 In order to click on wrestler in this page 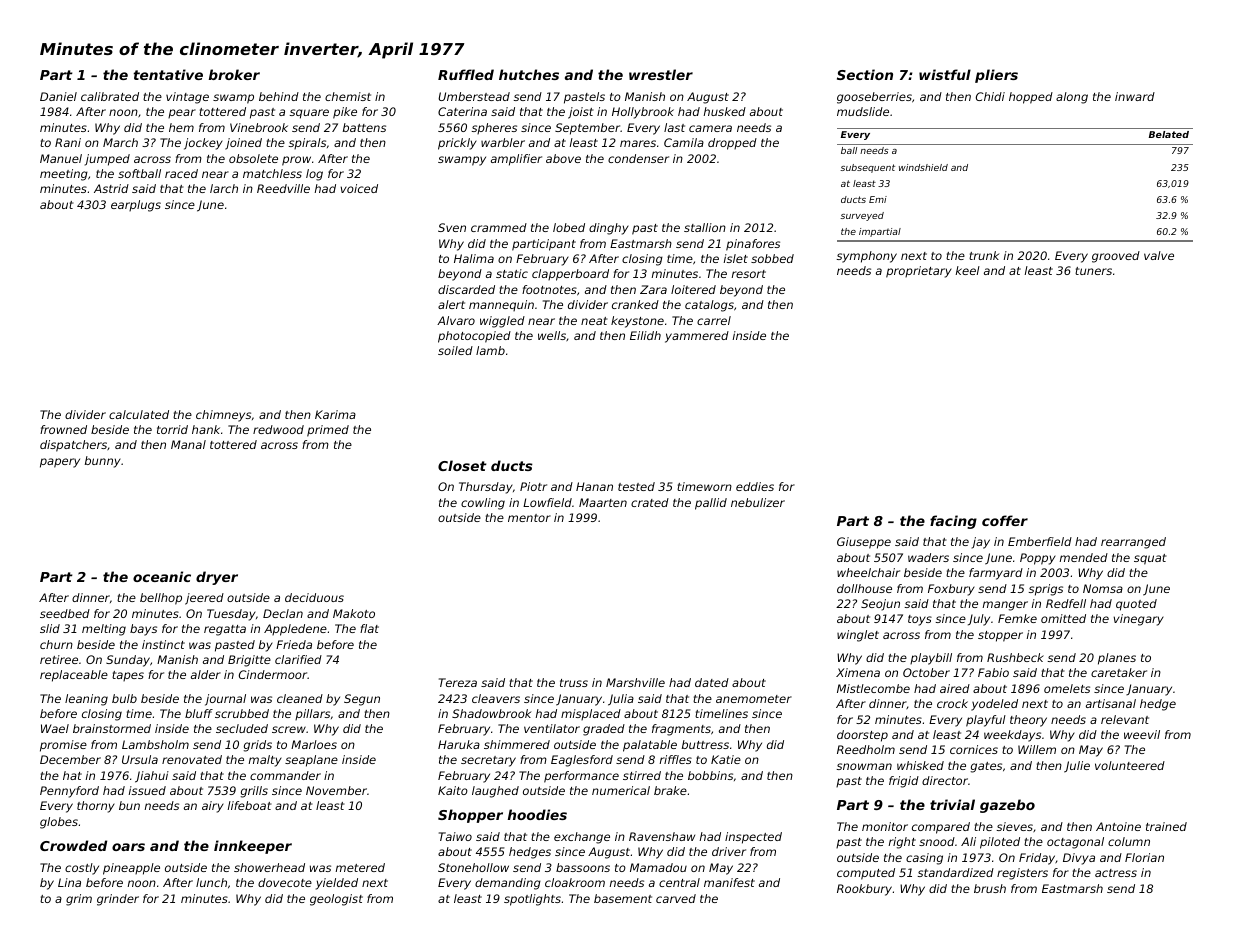, I will do `click(661, 74)`.
